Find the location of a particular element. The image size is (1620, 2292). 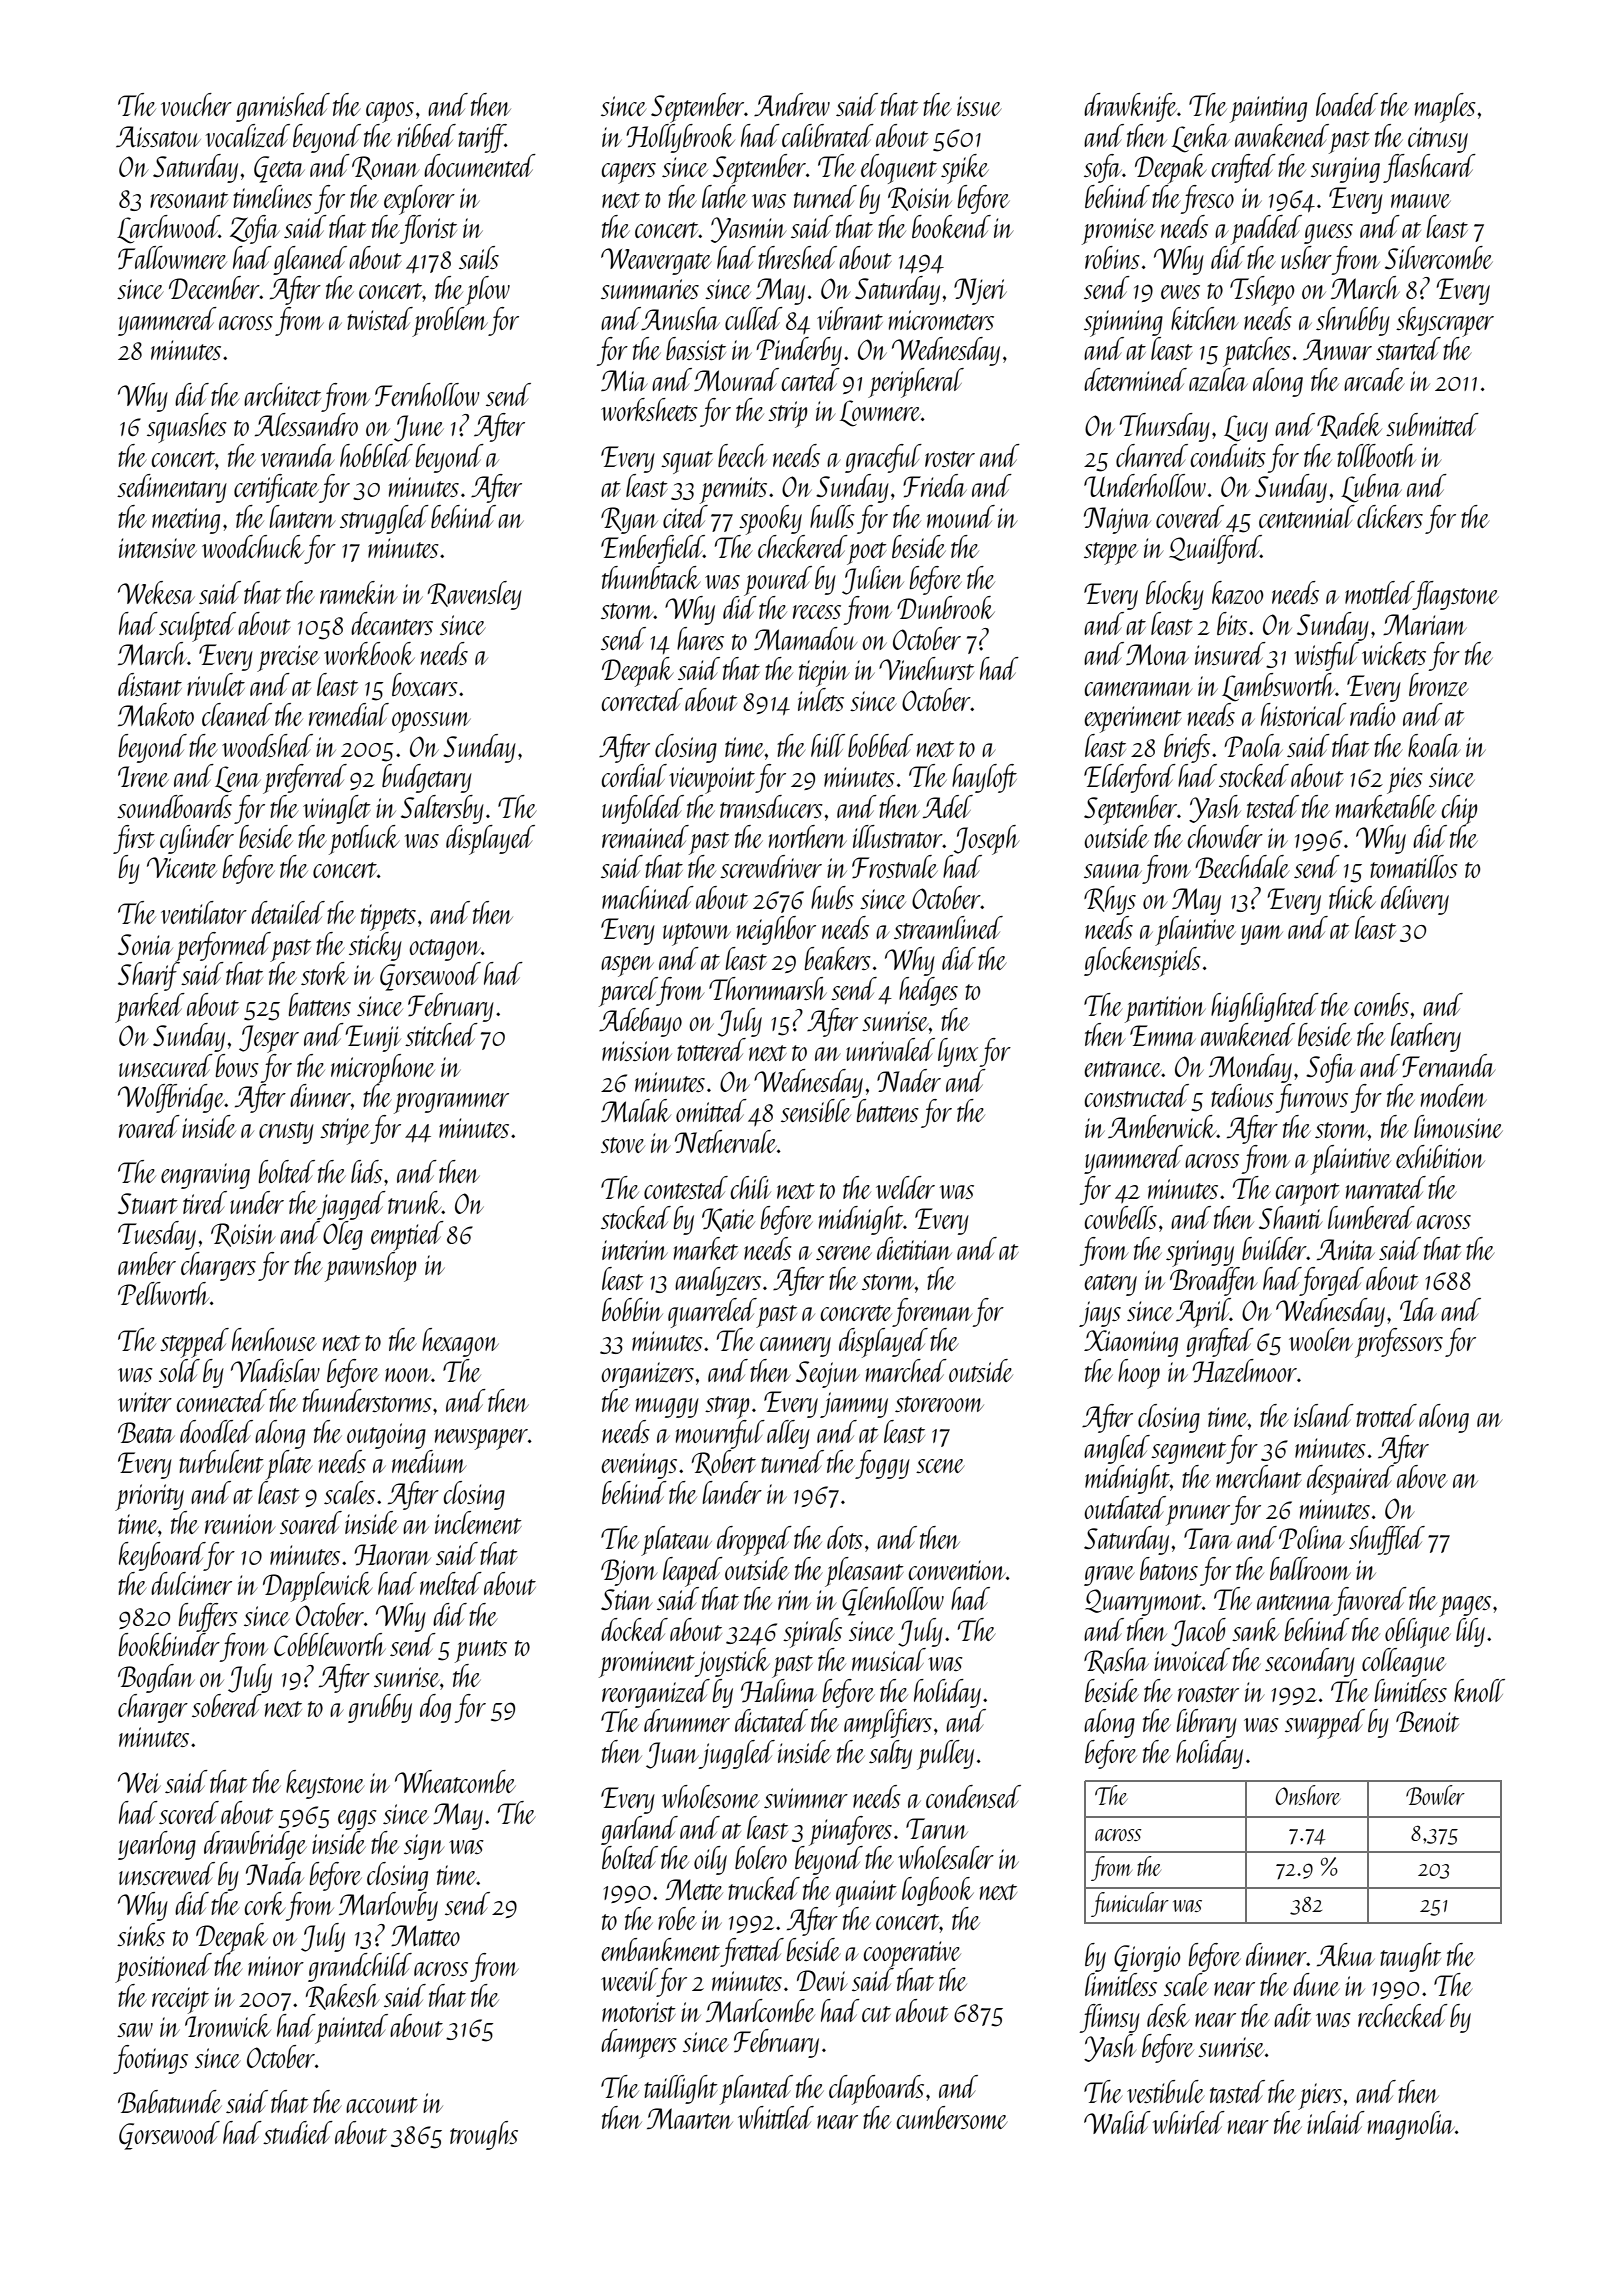

loaded is located at coordinates (1347, 104).
